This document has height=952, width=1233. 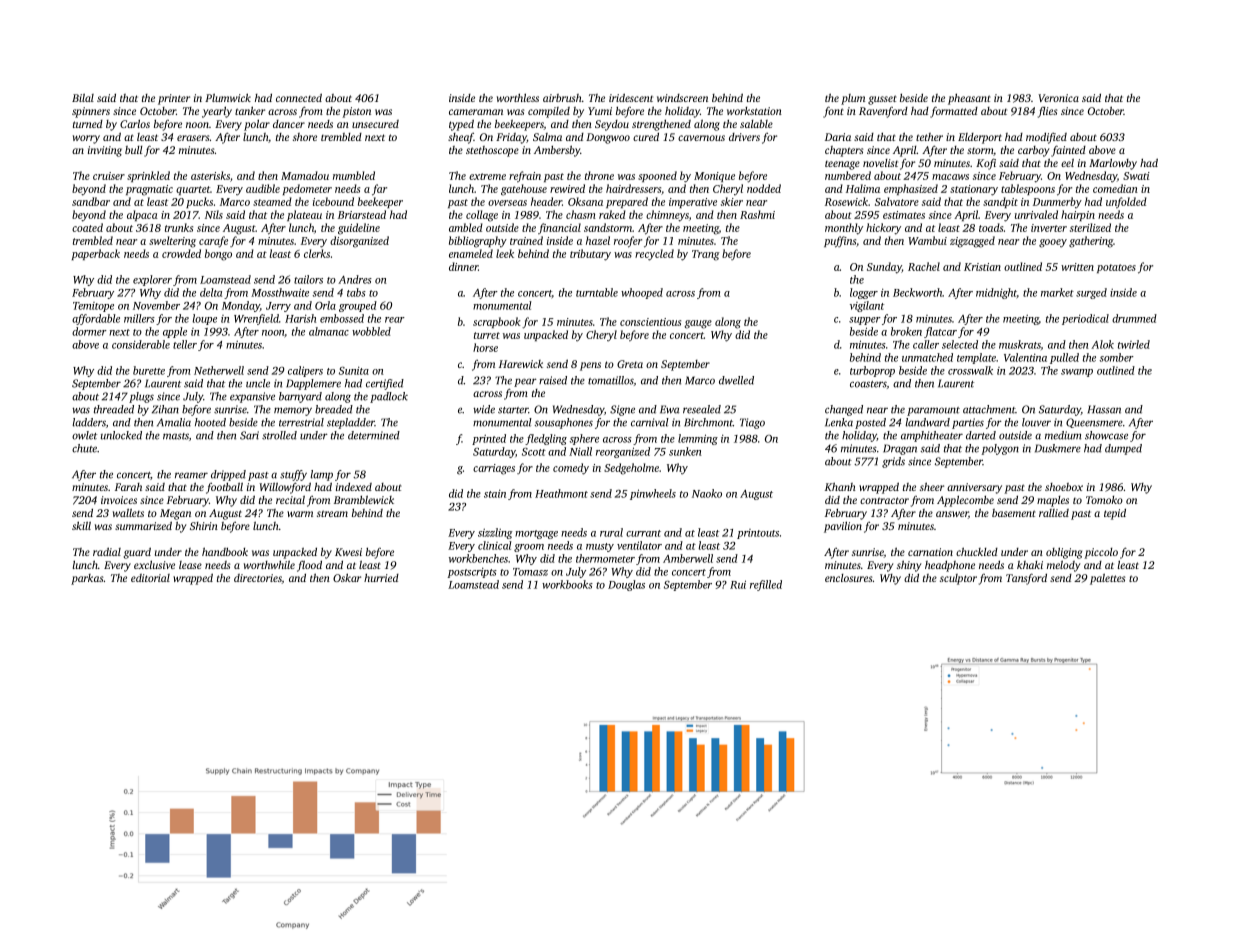 What do you see at coordinates (354, 371) in the document?
I see `Sunita` at bounding box center [354, 371].
